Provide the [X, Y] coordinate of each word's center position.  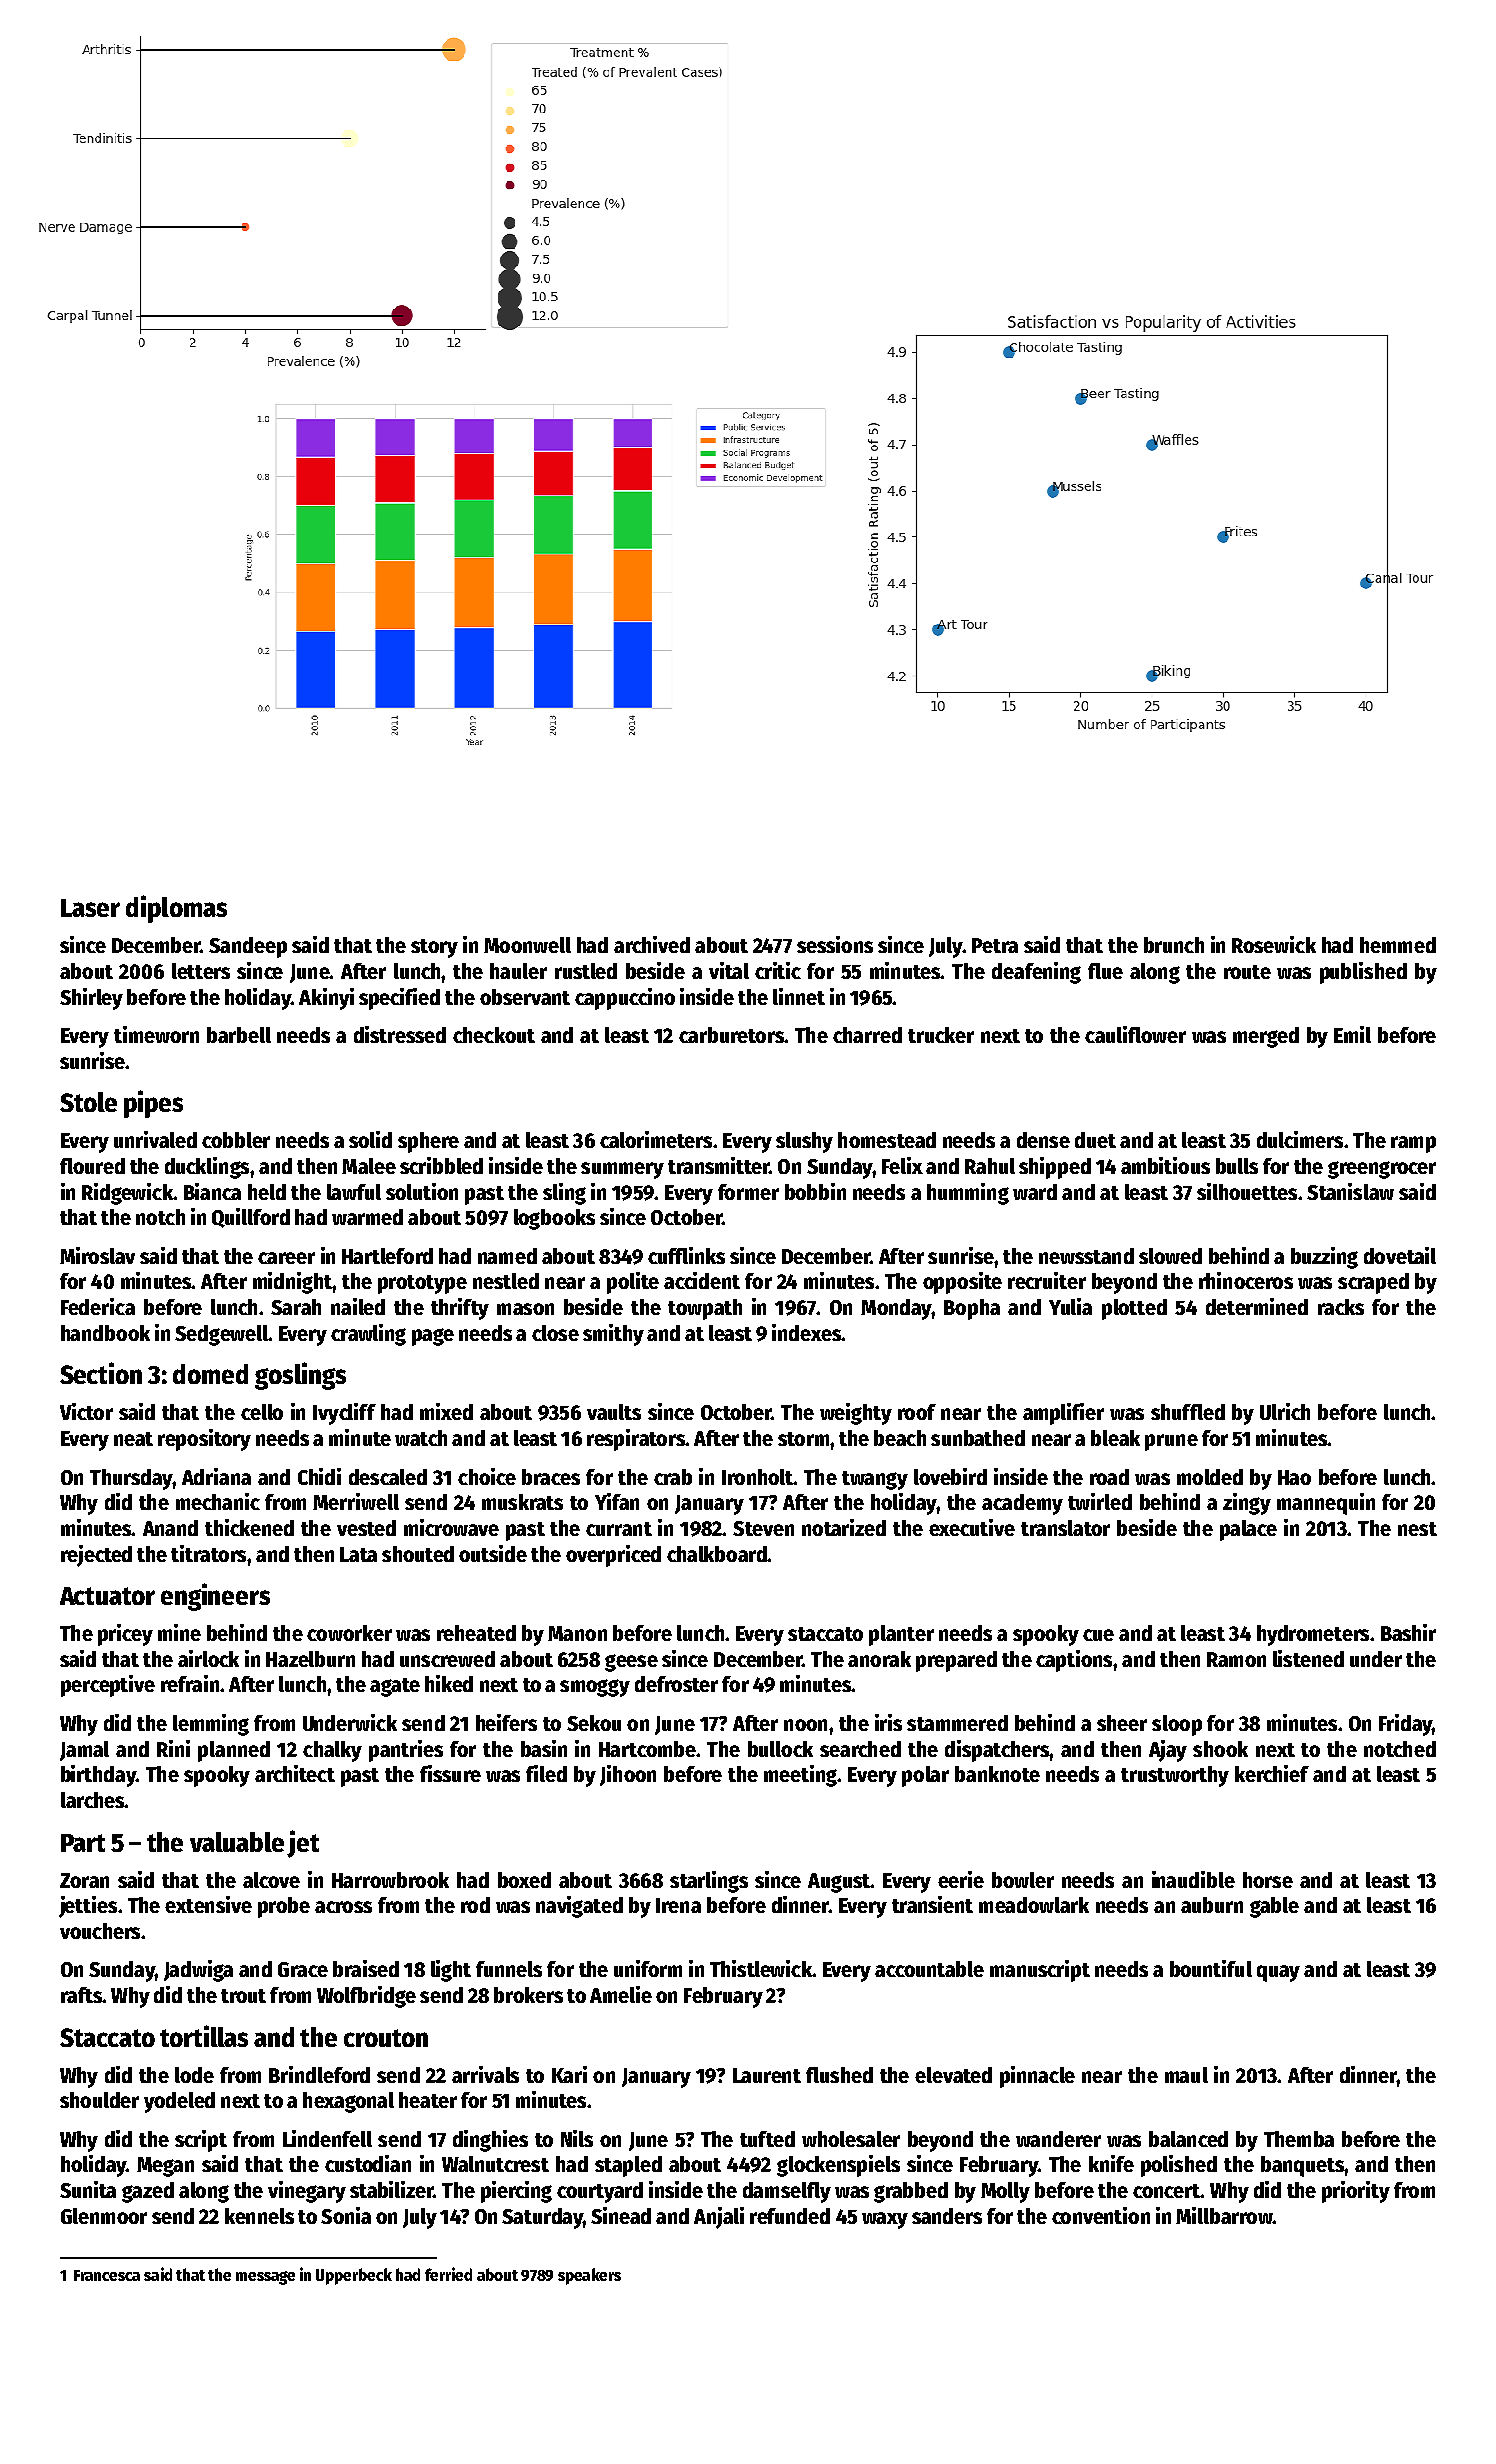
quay [1278, 1973]
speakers [589, 2276]
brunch [1174, 945]
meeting [800, 1776]
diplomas [176, 909]
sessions [835, 944]
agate [395, 1687]
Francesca [107, 2275]
